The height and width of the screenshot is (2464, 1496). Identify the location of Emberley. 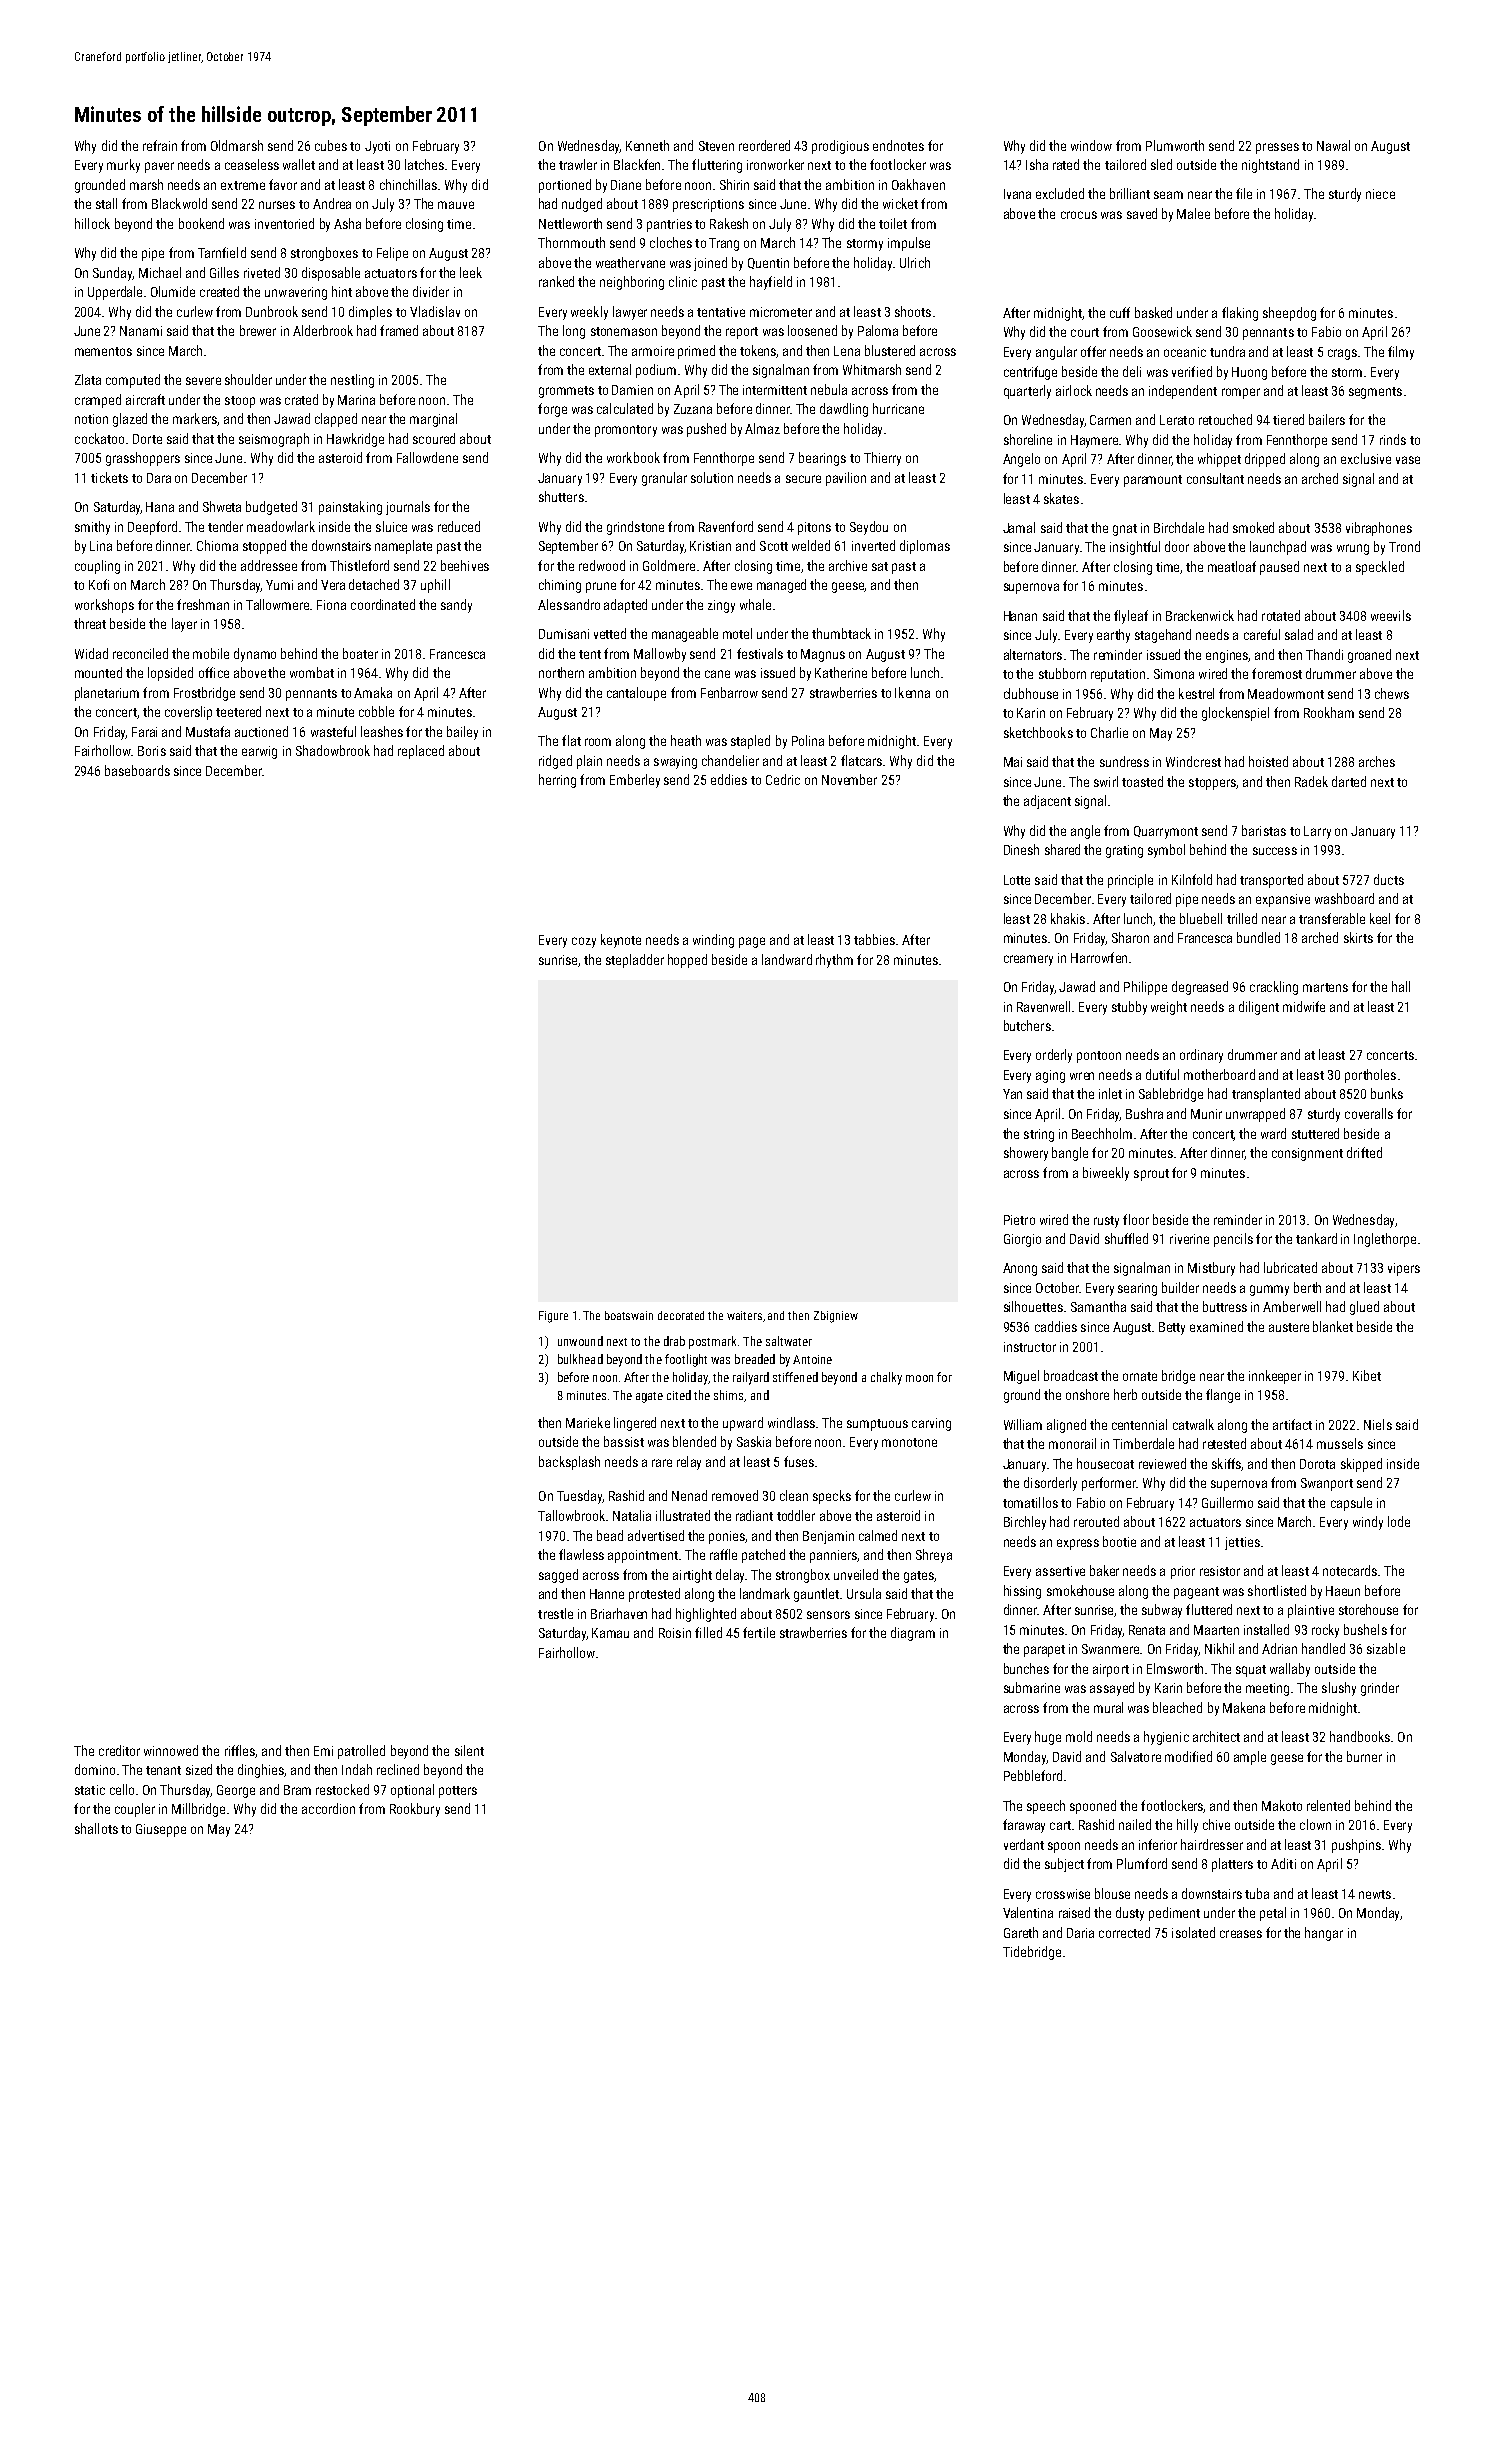
(635, 781).
